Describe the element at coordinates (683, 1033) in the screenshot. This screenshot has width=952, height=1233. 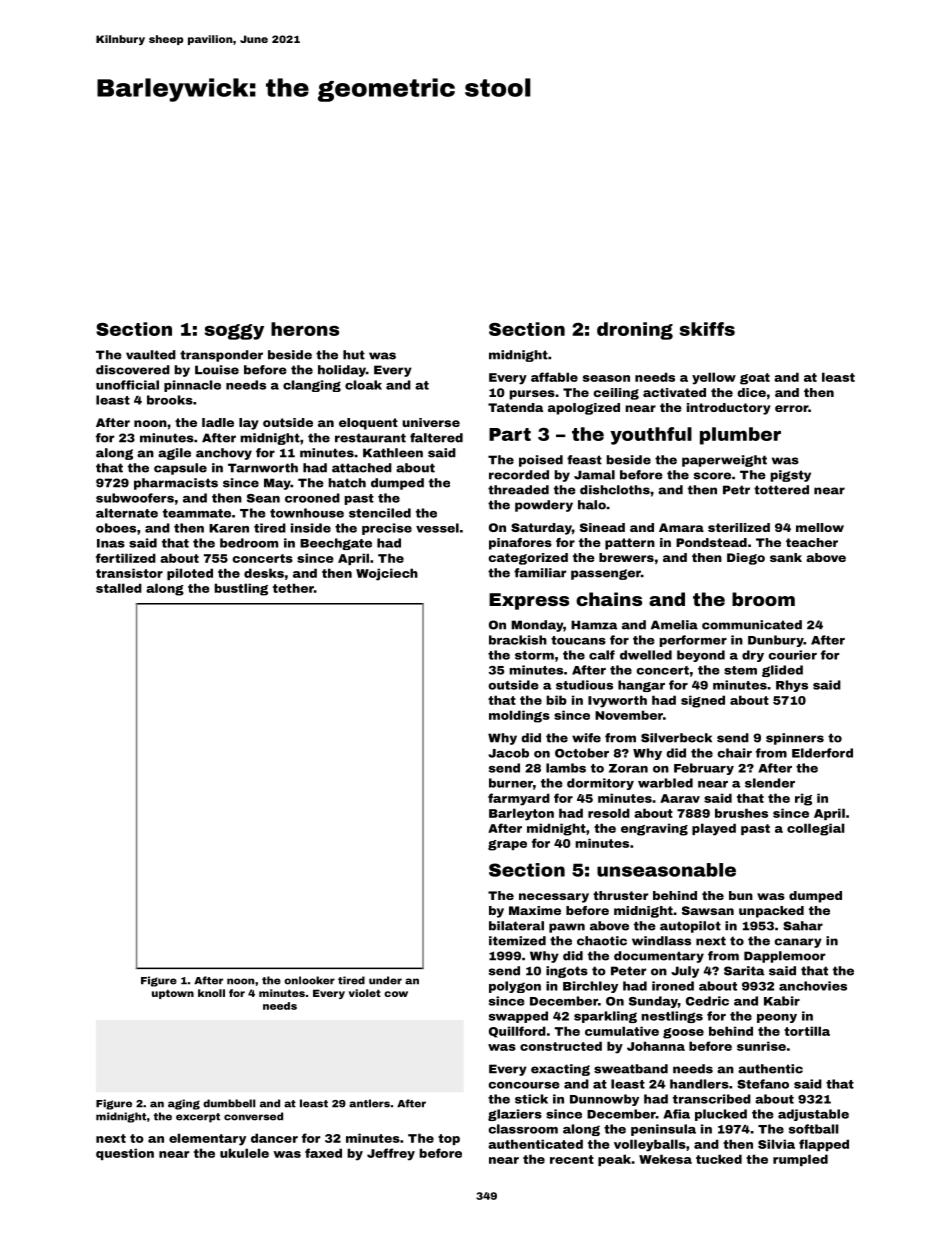
I see `goose` at that location.
